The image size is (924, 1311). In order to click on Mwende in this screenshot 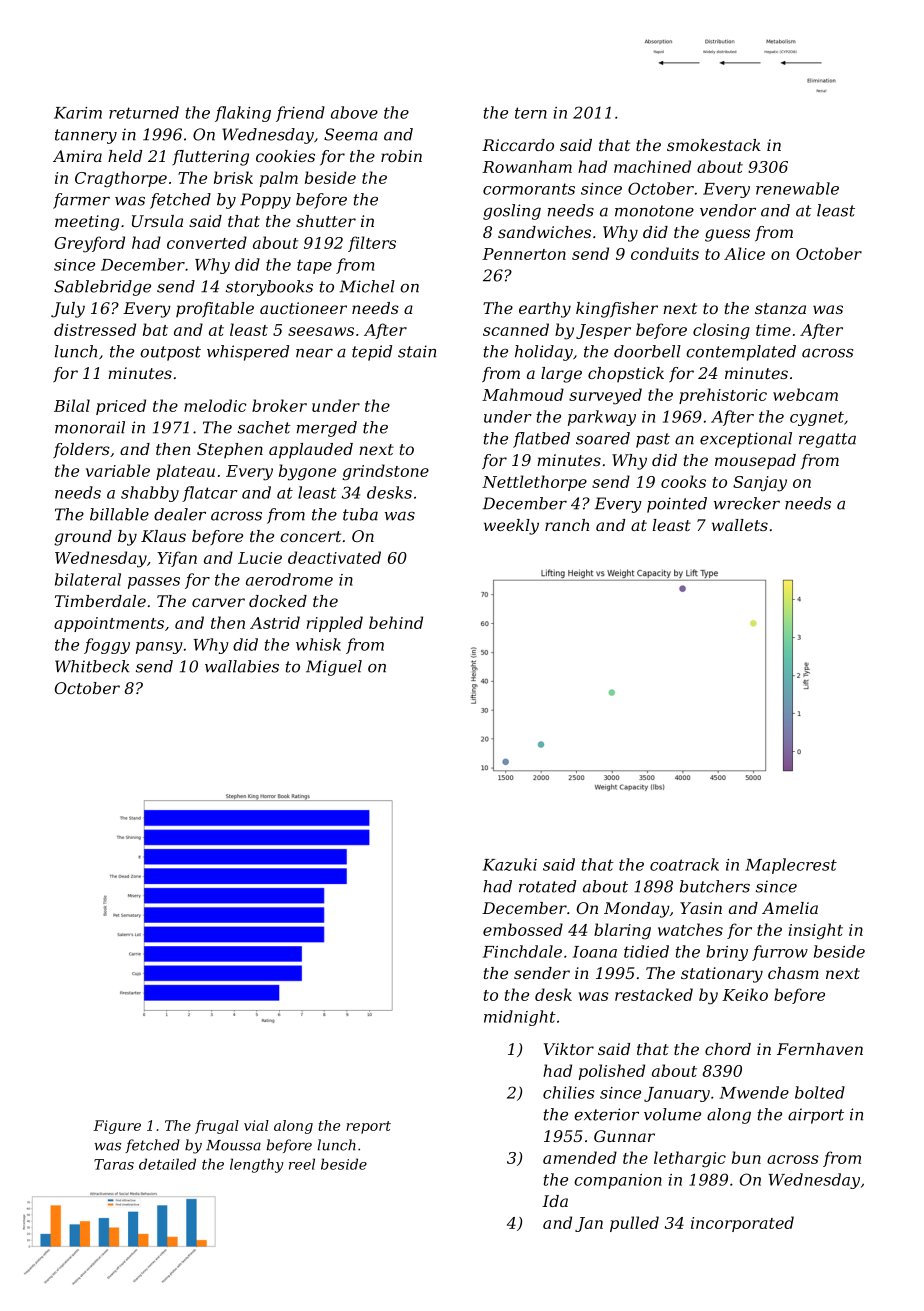, I will do `click(754, 1092)`.
